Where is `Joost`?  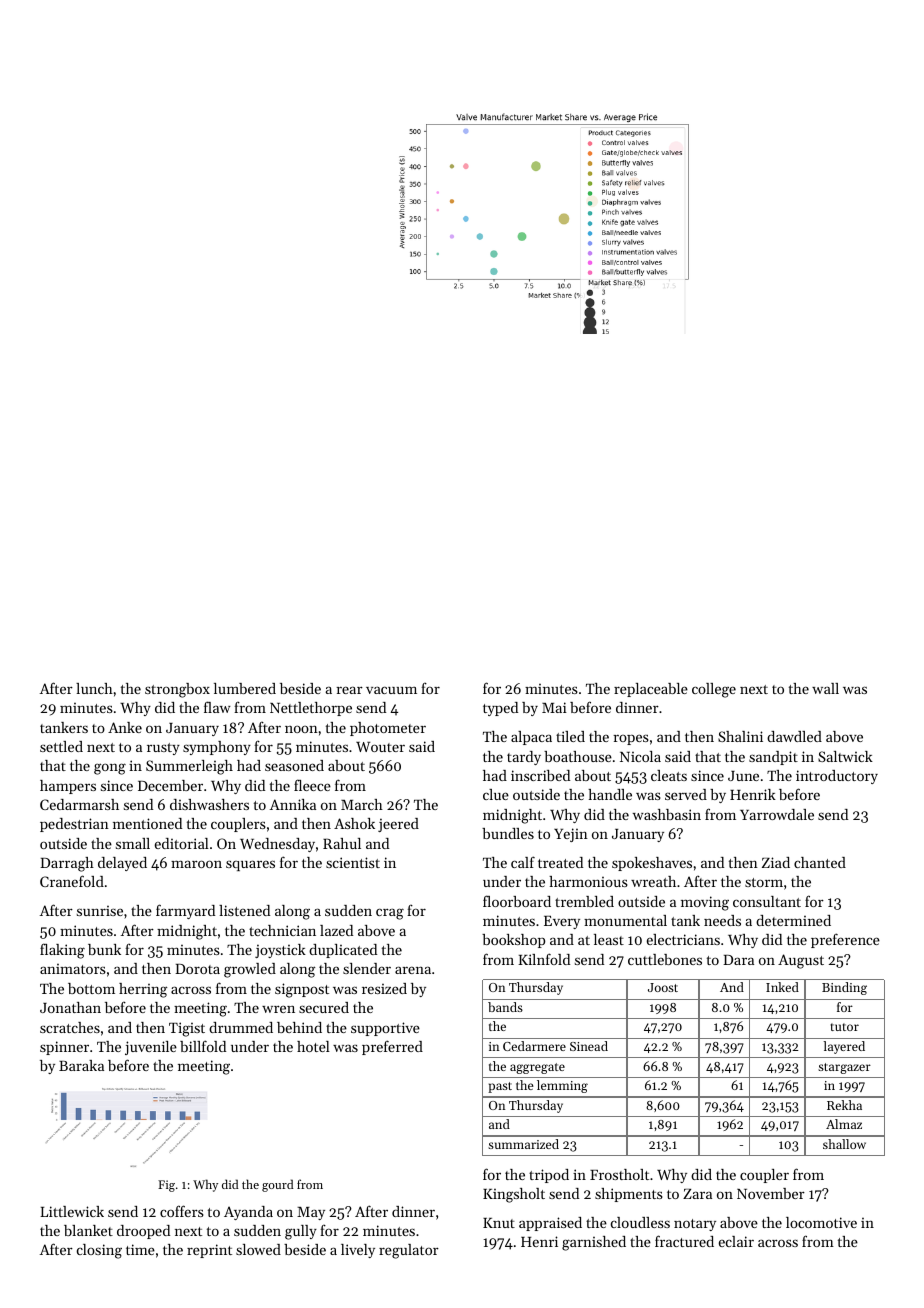 Joost is located at coordinates (663, 987).
